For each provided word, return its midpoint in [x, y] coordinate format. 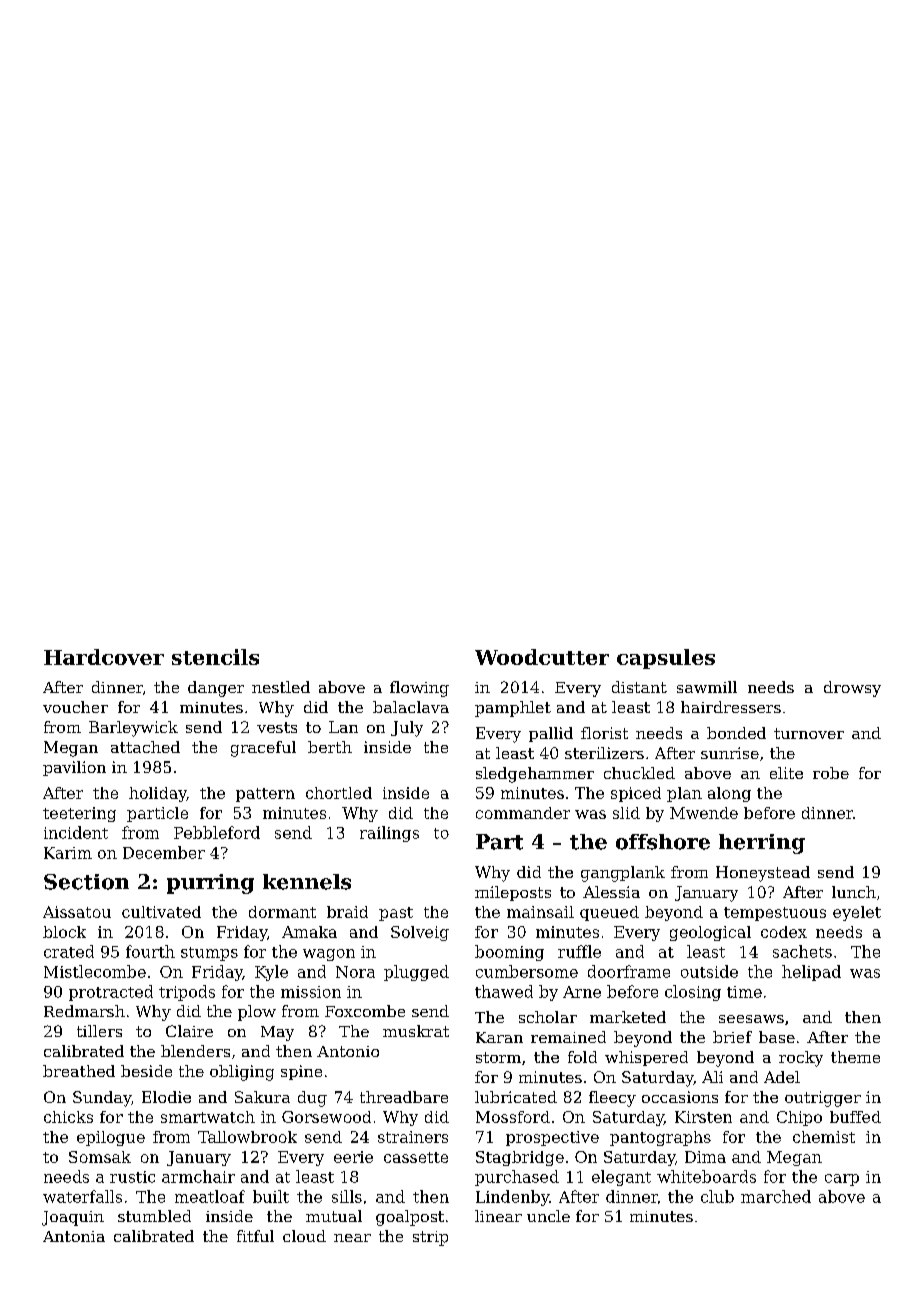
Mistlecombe [95, 971]
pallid [551, 734]
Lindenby [512, 1198]
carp [842, 1180]
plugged [416, 973]
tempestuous [775, 914]
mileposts [513, 893]
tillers [99, 1031]
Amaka [309, 932]
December [164, 852]
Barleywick [133, 729]
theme [855, 1057]
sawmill [707, 687]
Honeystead [763, 874]
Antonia [74, 1236]
